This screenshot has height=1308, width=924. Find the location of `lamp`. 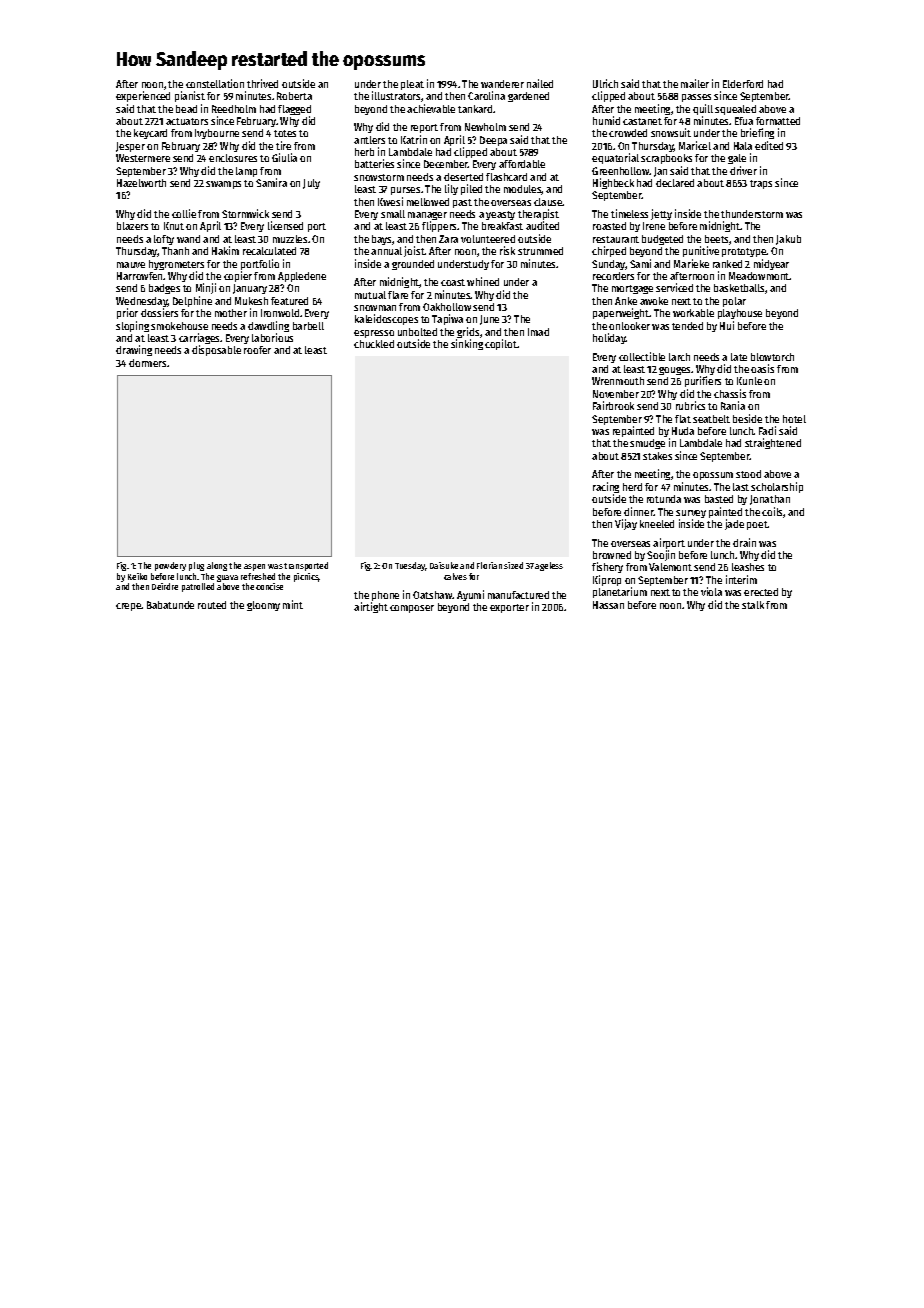

lamp is located at coordinates (246, 172).
